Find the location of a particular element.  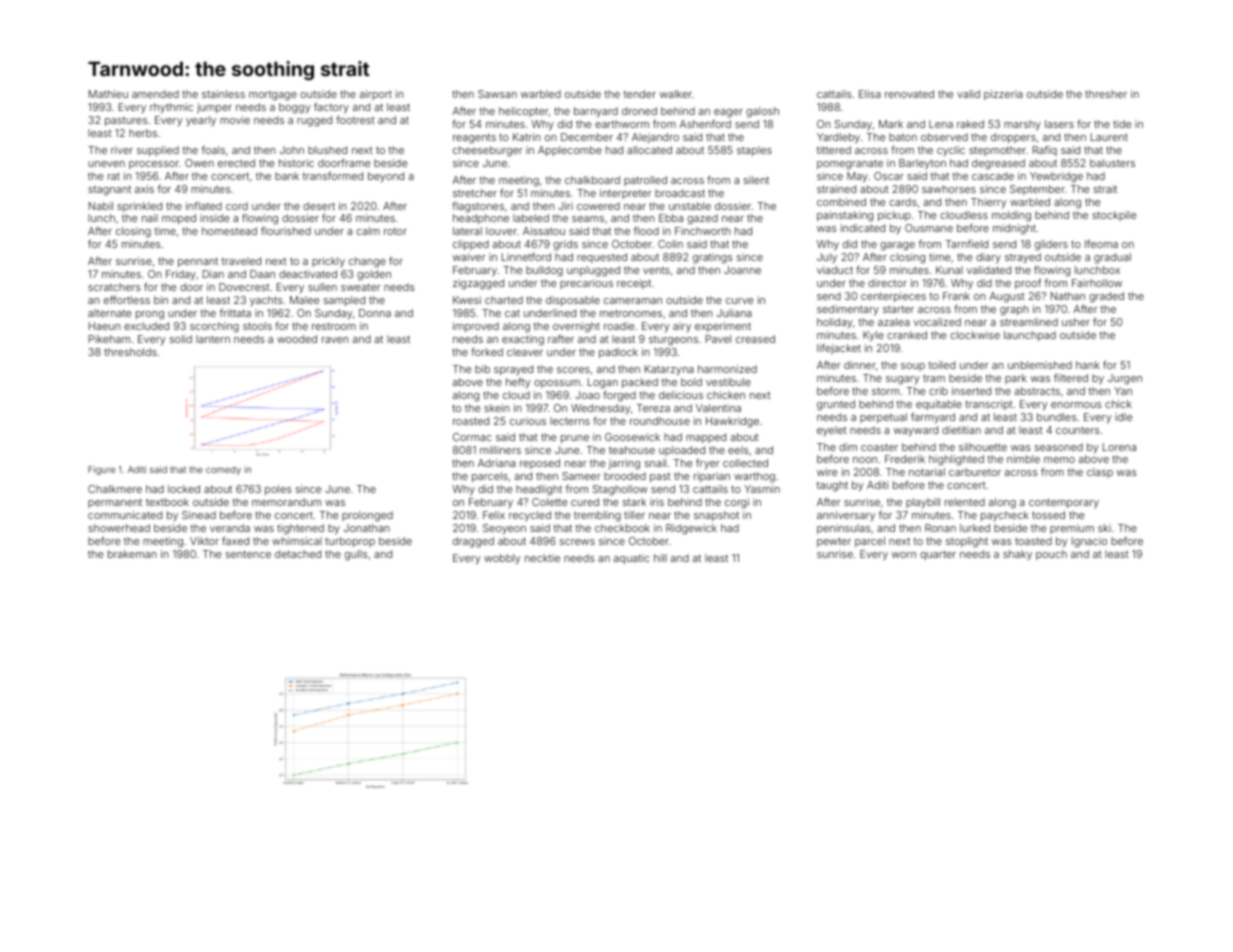

Ashenford is located at coordinates (705, 123).
